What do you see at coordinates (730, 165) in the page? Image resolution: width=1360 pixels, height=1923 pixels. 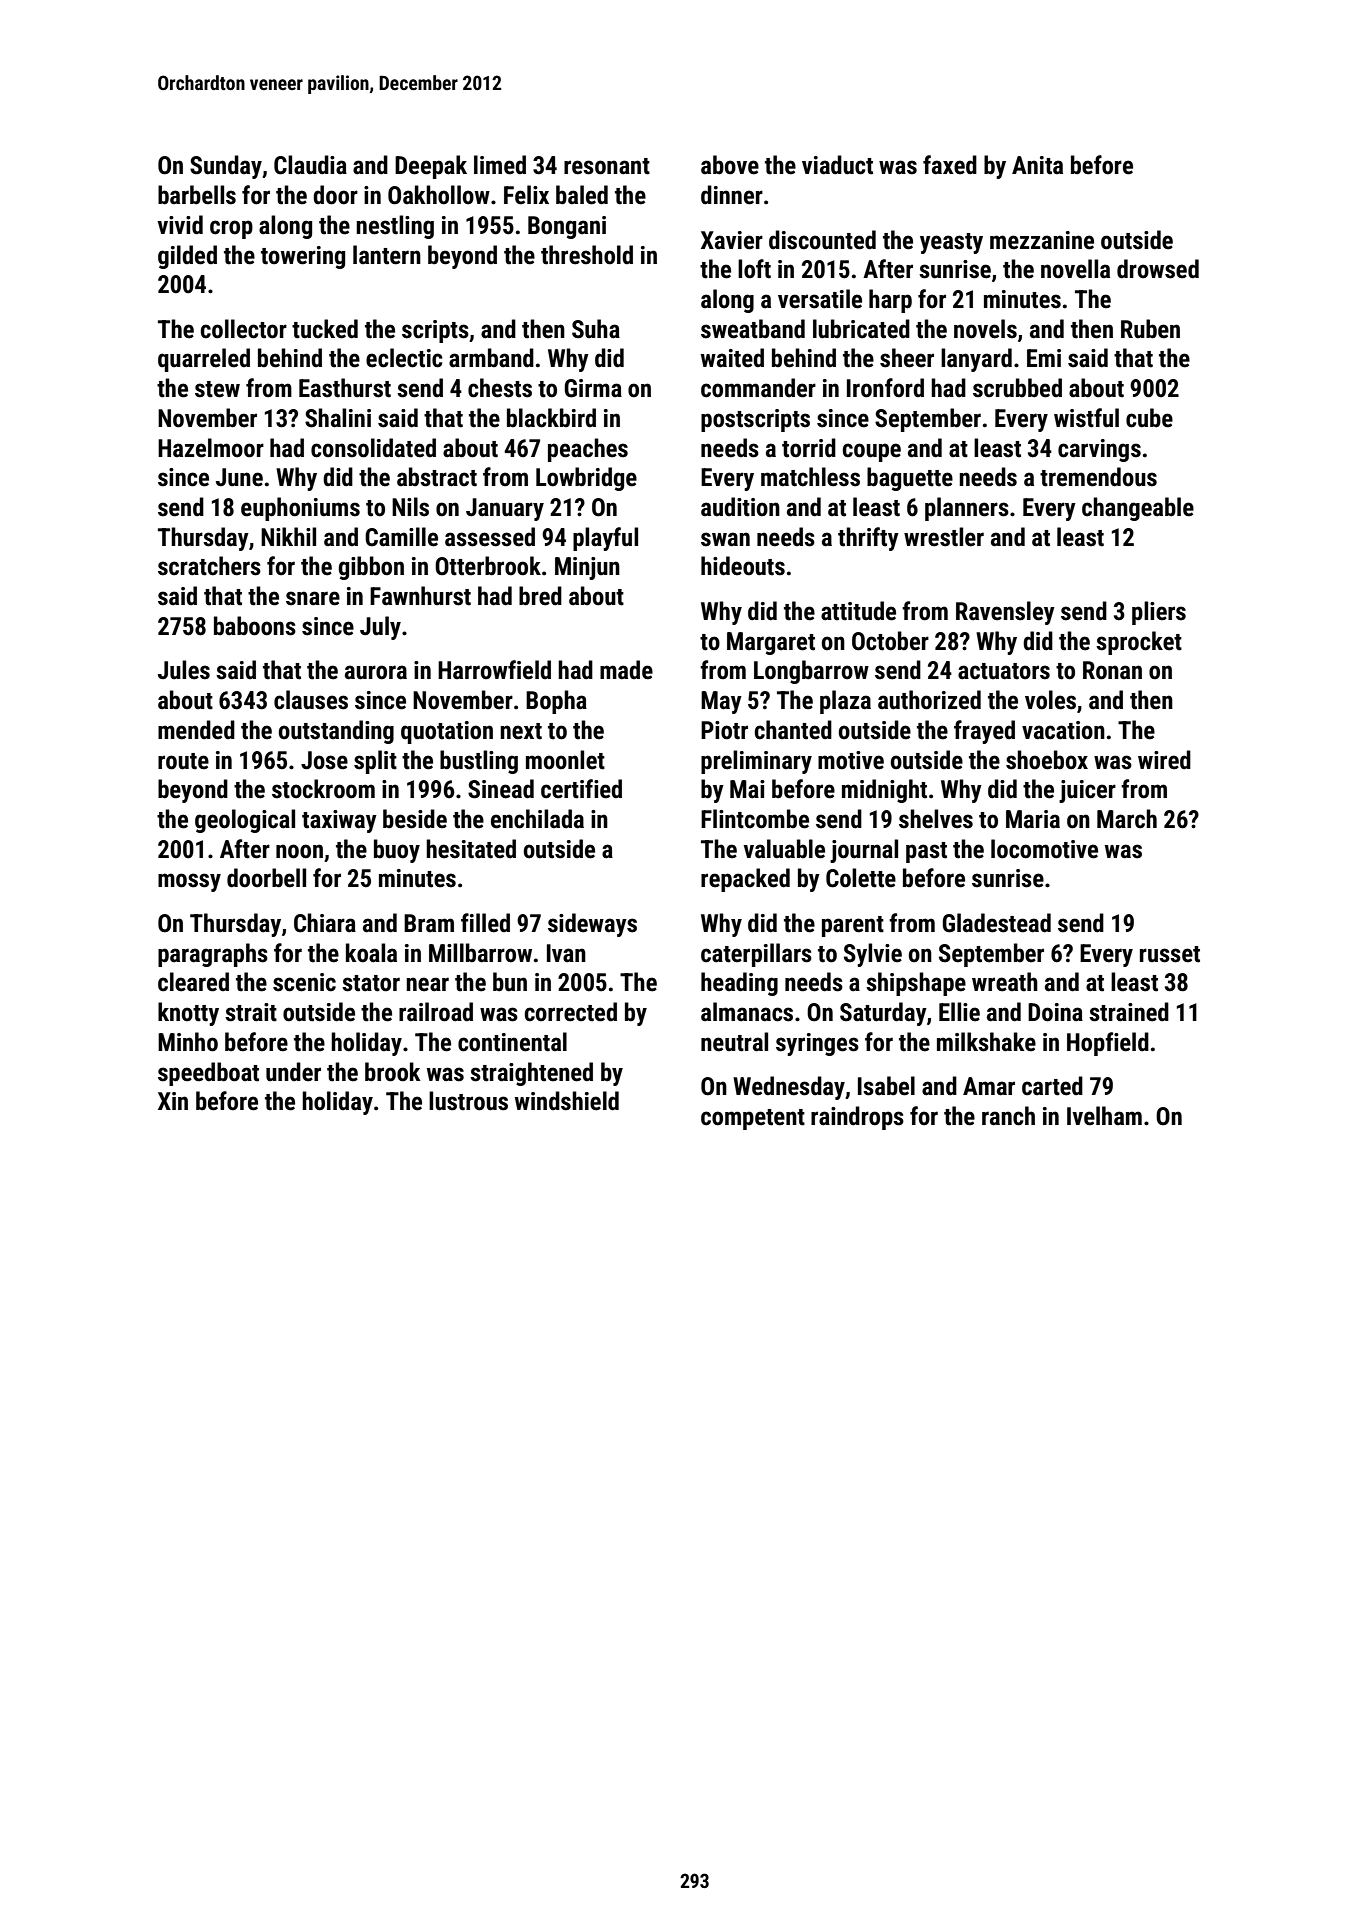 I see `above` at bounding box center [730, 165].
